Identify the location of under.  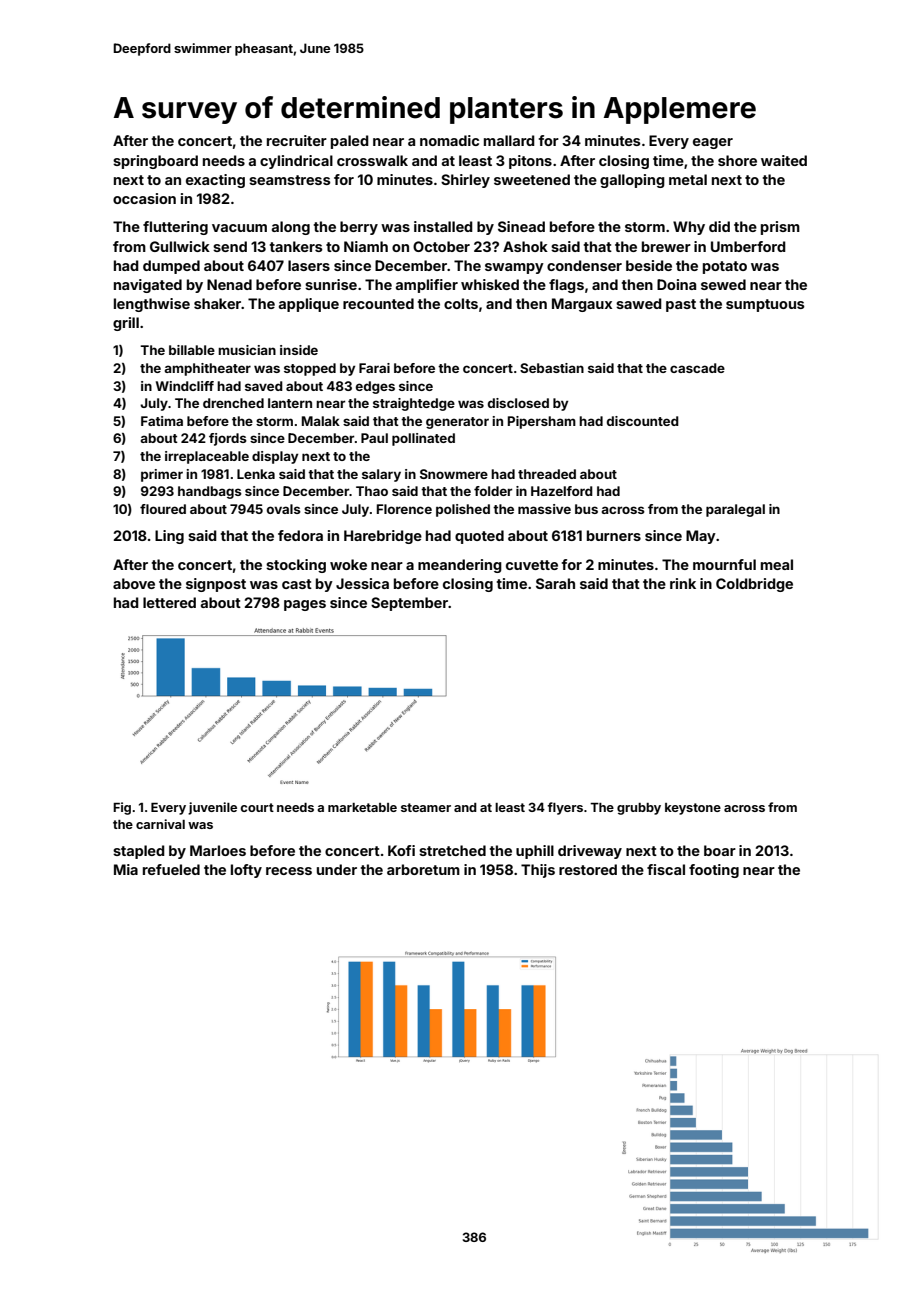
(337, 869).
